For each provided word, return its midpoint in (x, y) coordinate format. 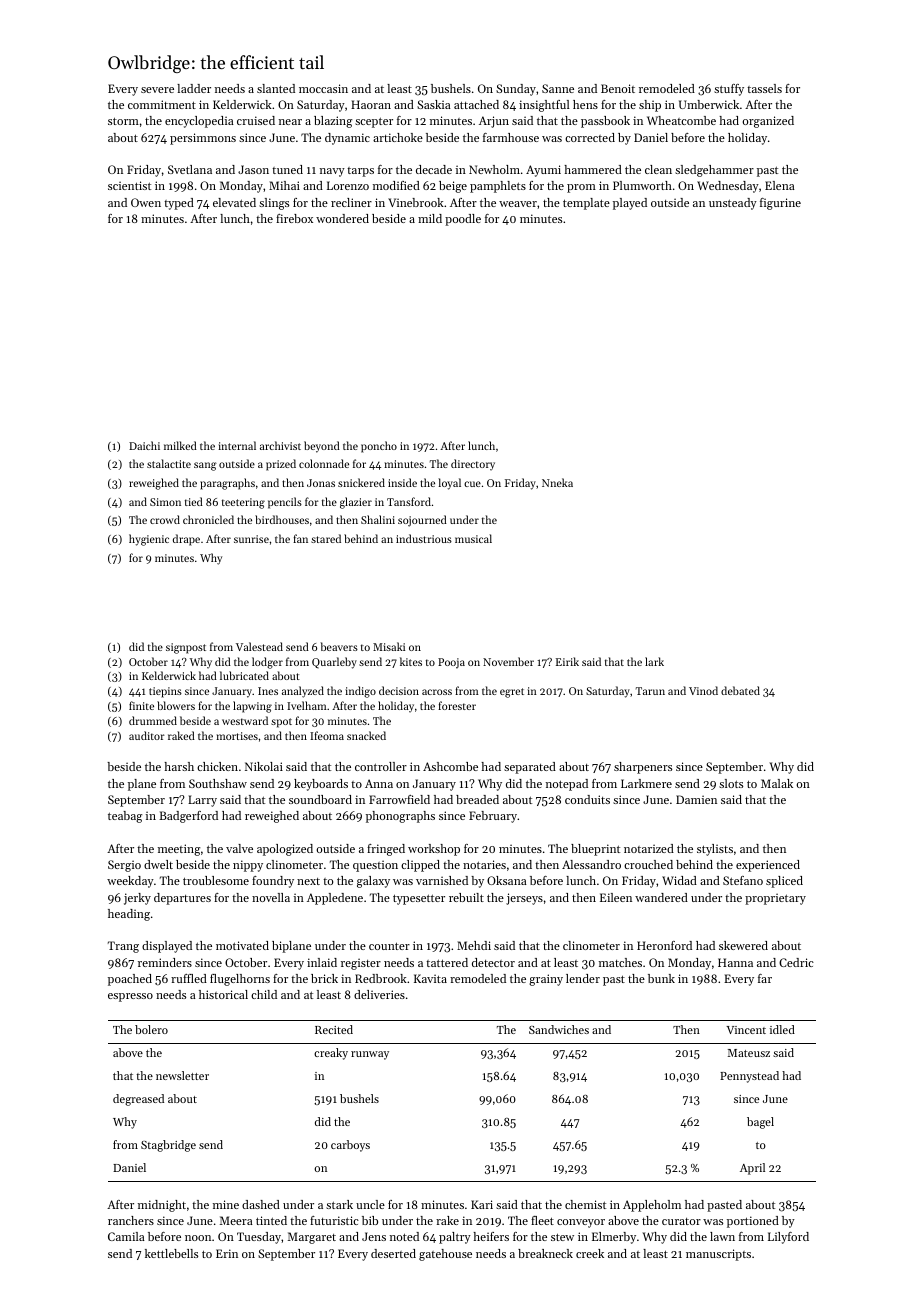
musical (473, 538)
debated (740, 690)
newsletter (182, 1075)
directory (473, 465)
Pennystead (749, 1077)
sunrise (251, 539)
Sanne (558, 88)
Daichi (144, 445)
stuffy (729, 90)
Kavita (430, 978)
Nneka (557, 482)
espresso (130, 997)
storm (123, 121)
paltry (455, 1238)
